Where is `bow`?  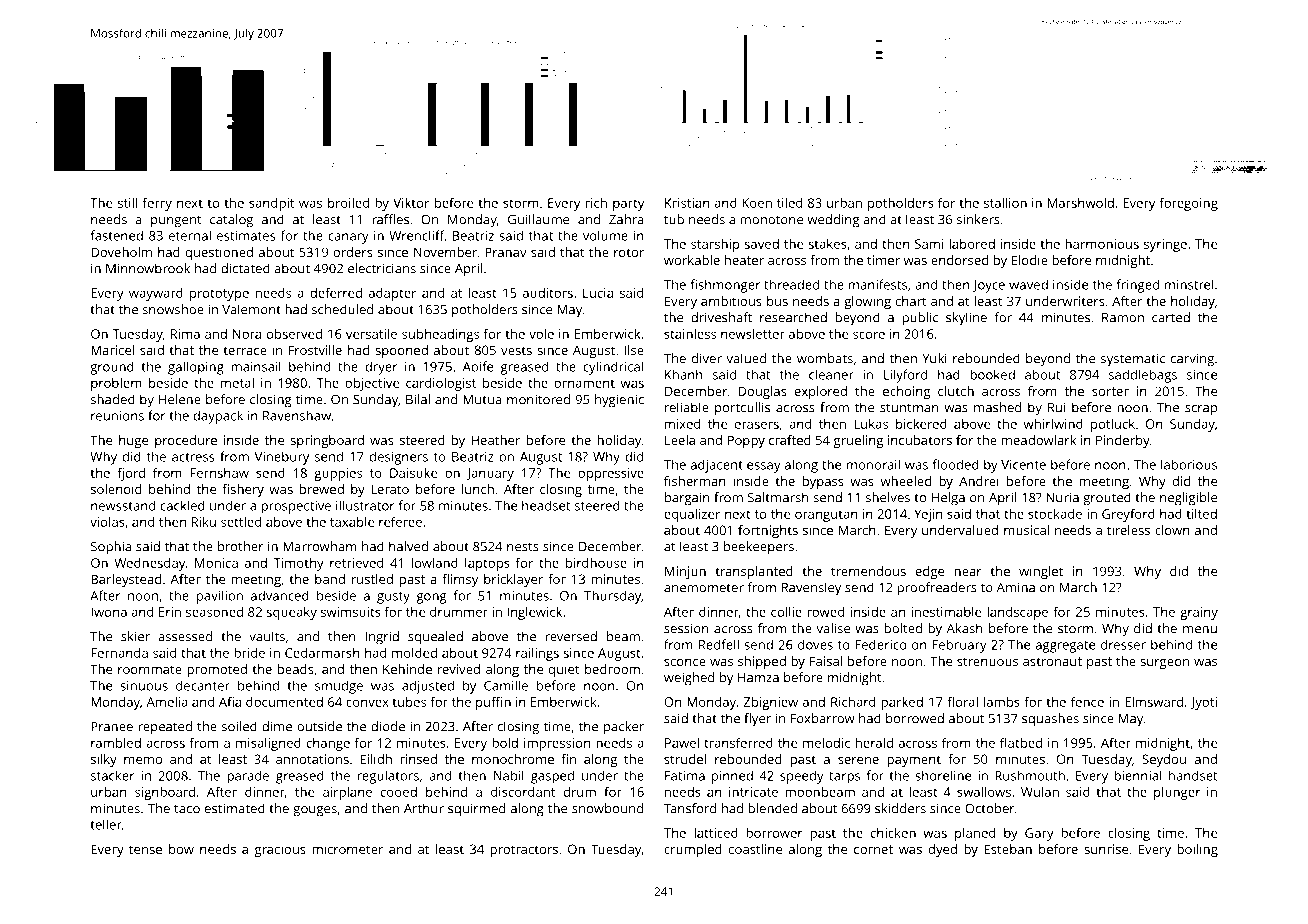
bow is located at coordinates (181, 849).
